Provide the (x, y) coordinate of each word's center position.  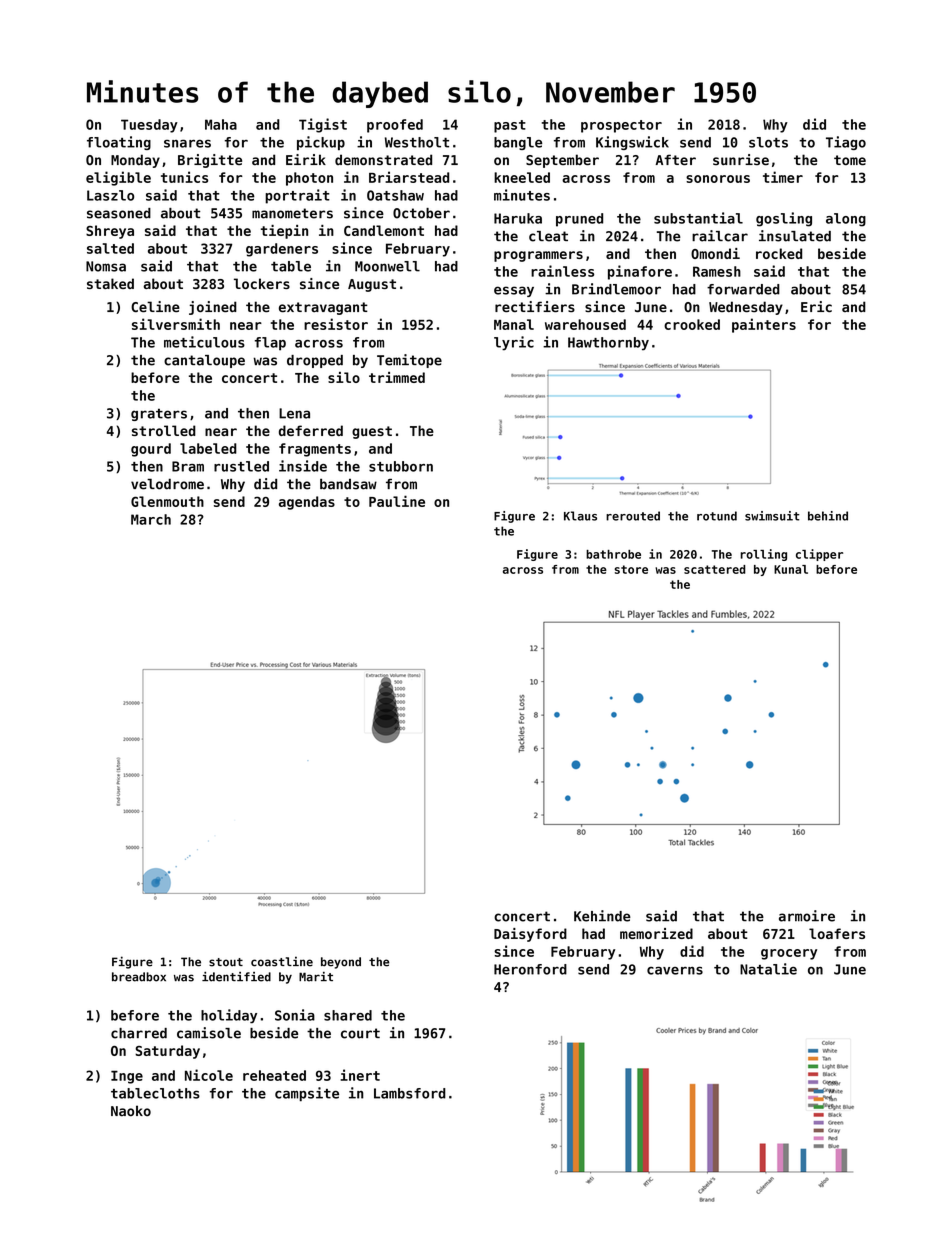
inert (360, 1075)
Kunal (791, 569)
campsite (307, 1094)
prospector (621, 126)
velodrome (167, 484)
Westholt (417, 142)
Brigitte (210, 161)
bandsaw (348, 484)
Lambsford (410, 1093)
